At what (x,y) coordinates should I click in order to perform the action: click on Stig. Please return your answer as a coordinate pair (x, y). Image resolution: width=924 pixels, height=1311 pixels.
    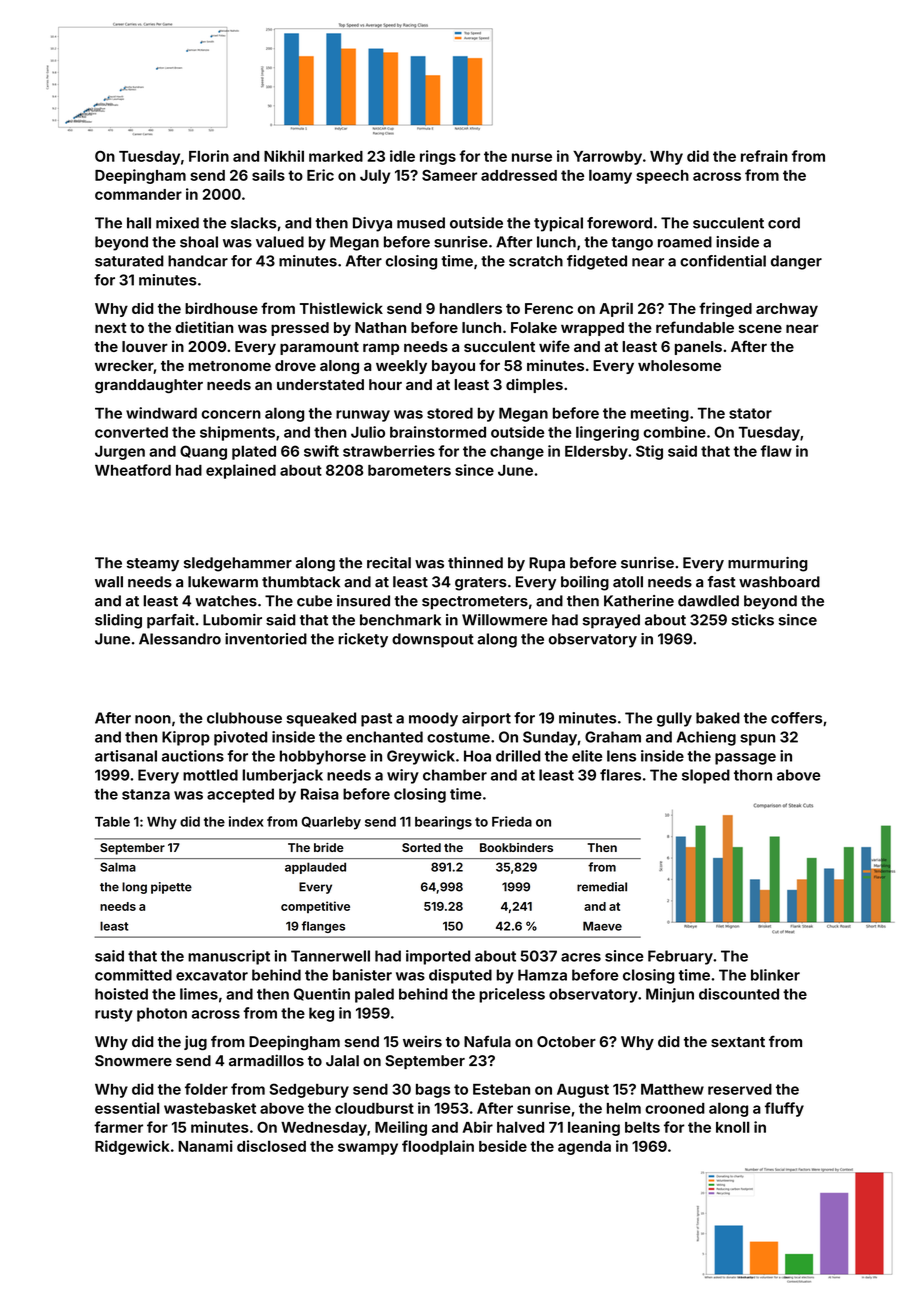
    Looking at the image, I should click on (649, 452).
